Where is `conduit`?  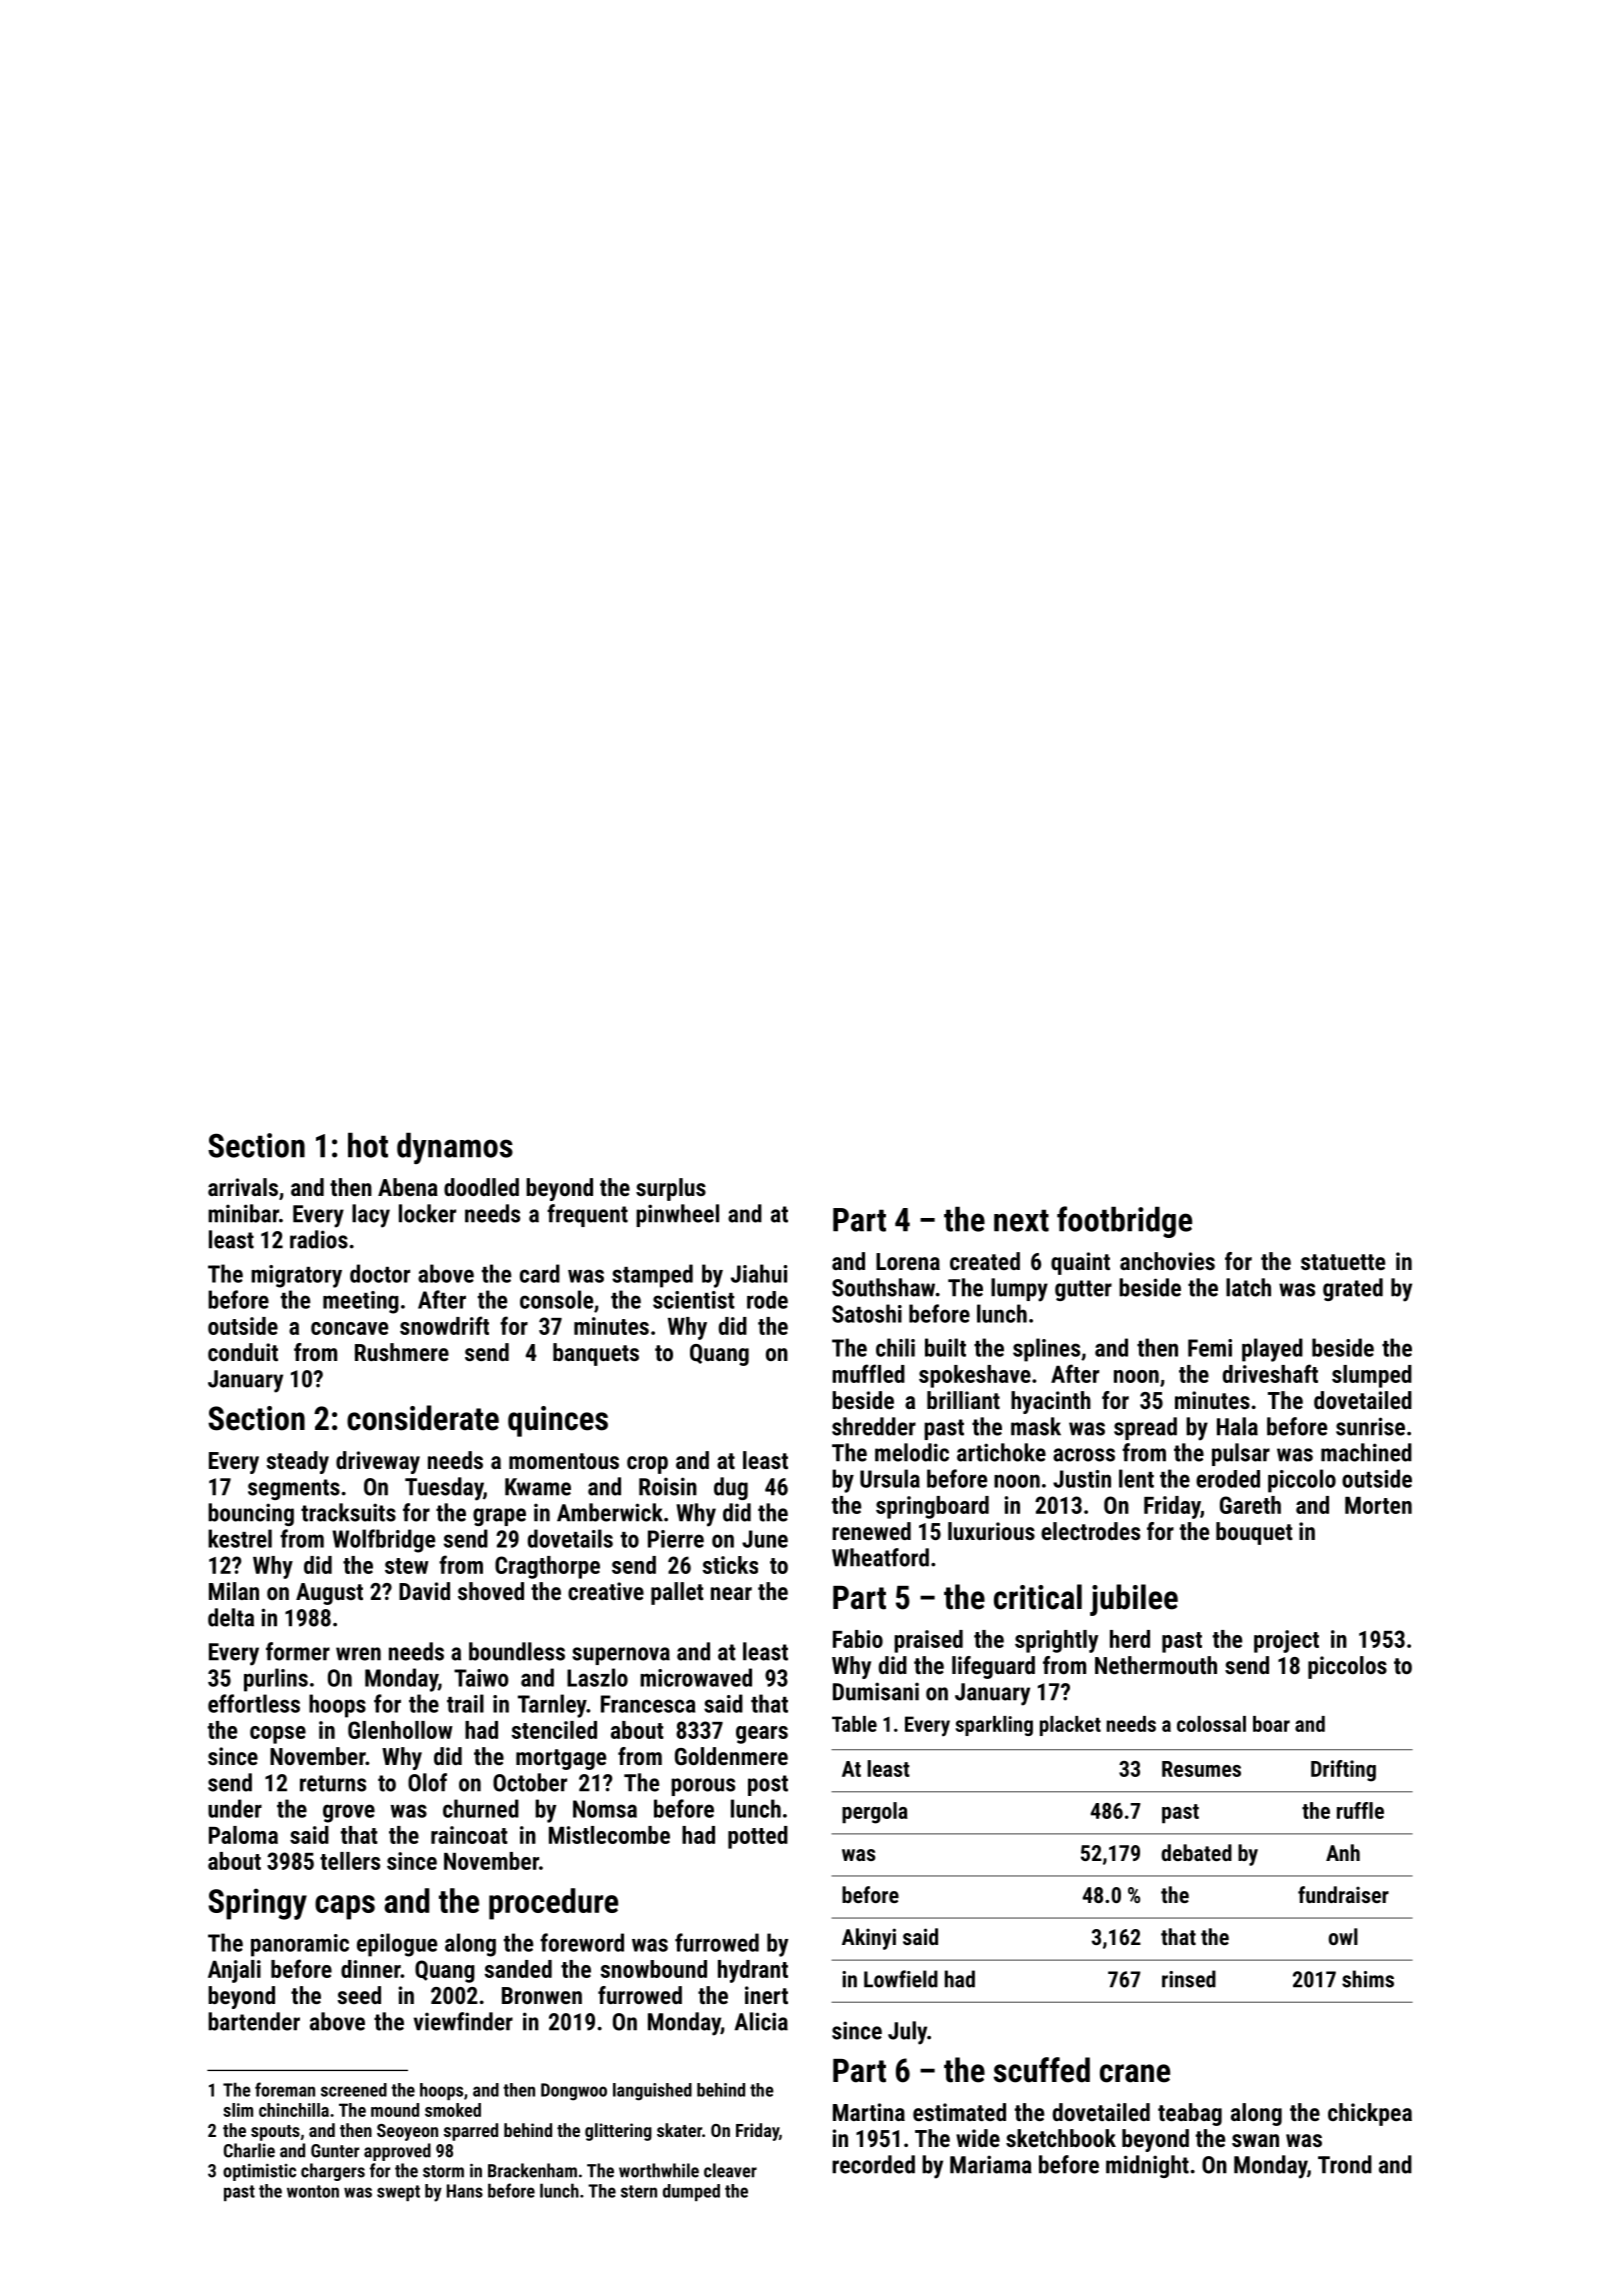
conduit is located at coordinates (243, 1352).
